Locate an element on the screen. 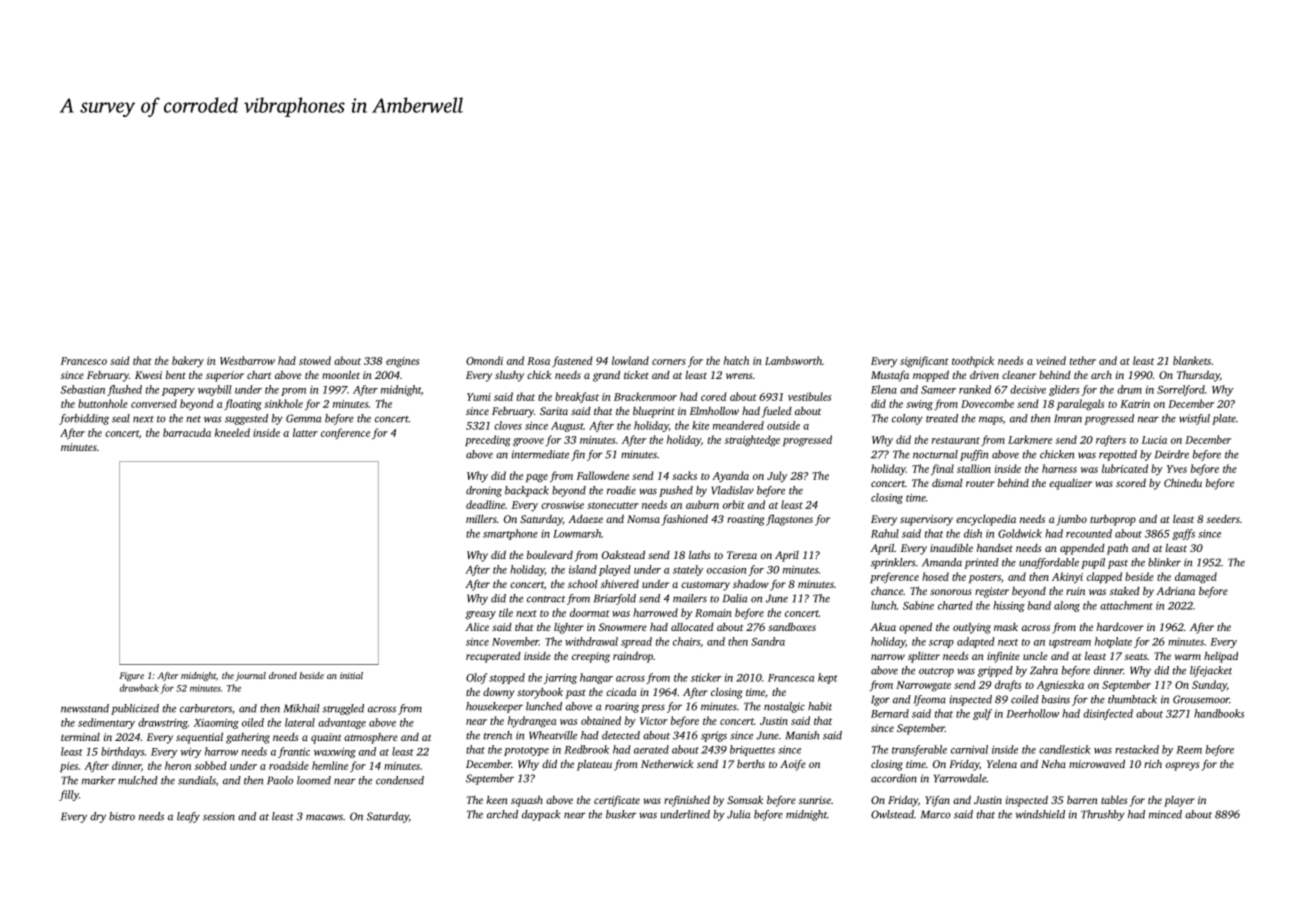 The height and width of the screenshot is (924, 1308). Tereza is located at coordinates (742, 555).
